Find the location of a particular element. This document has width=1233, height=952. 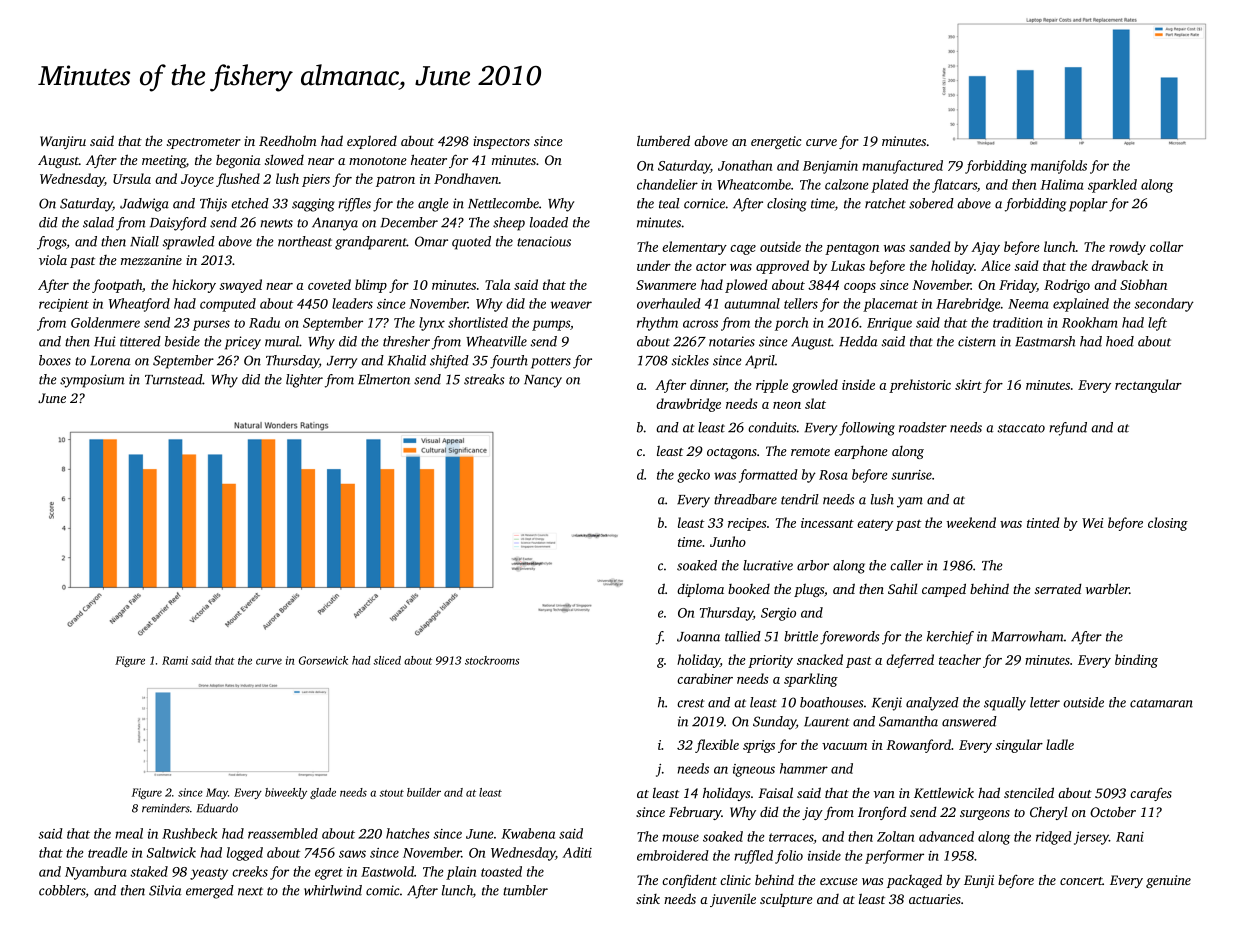

porch is located at coordinates (791, 324).
